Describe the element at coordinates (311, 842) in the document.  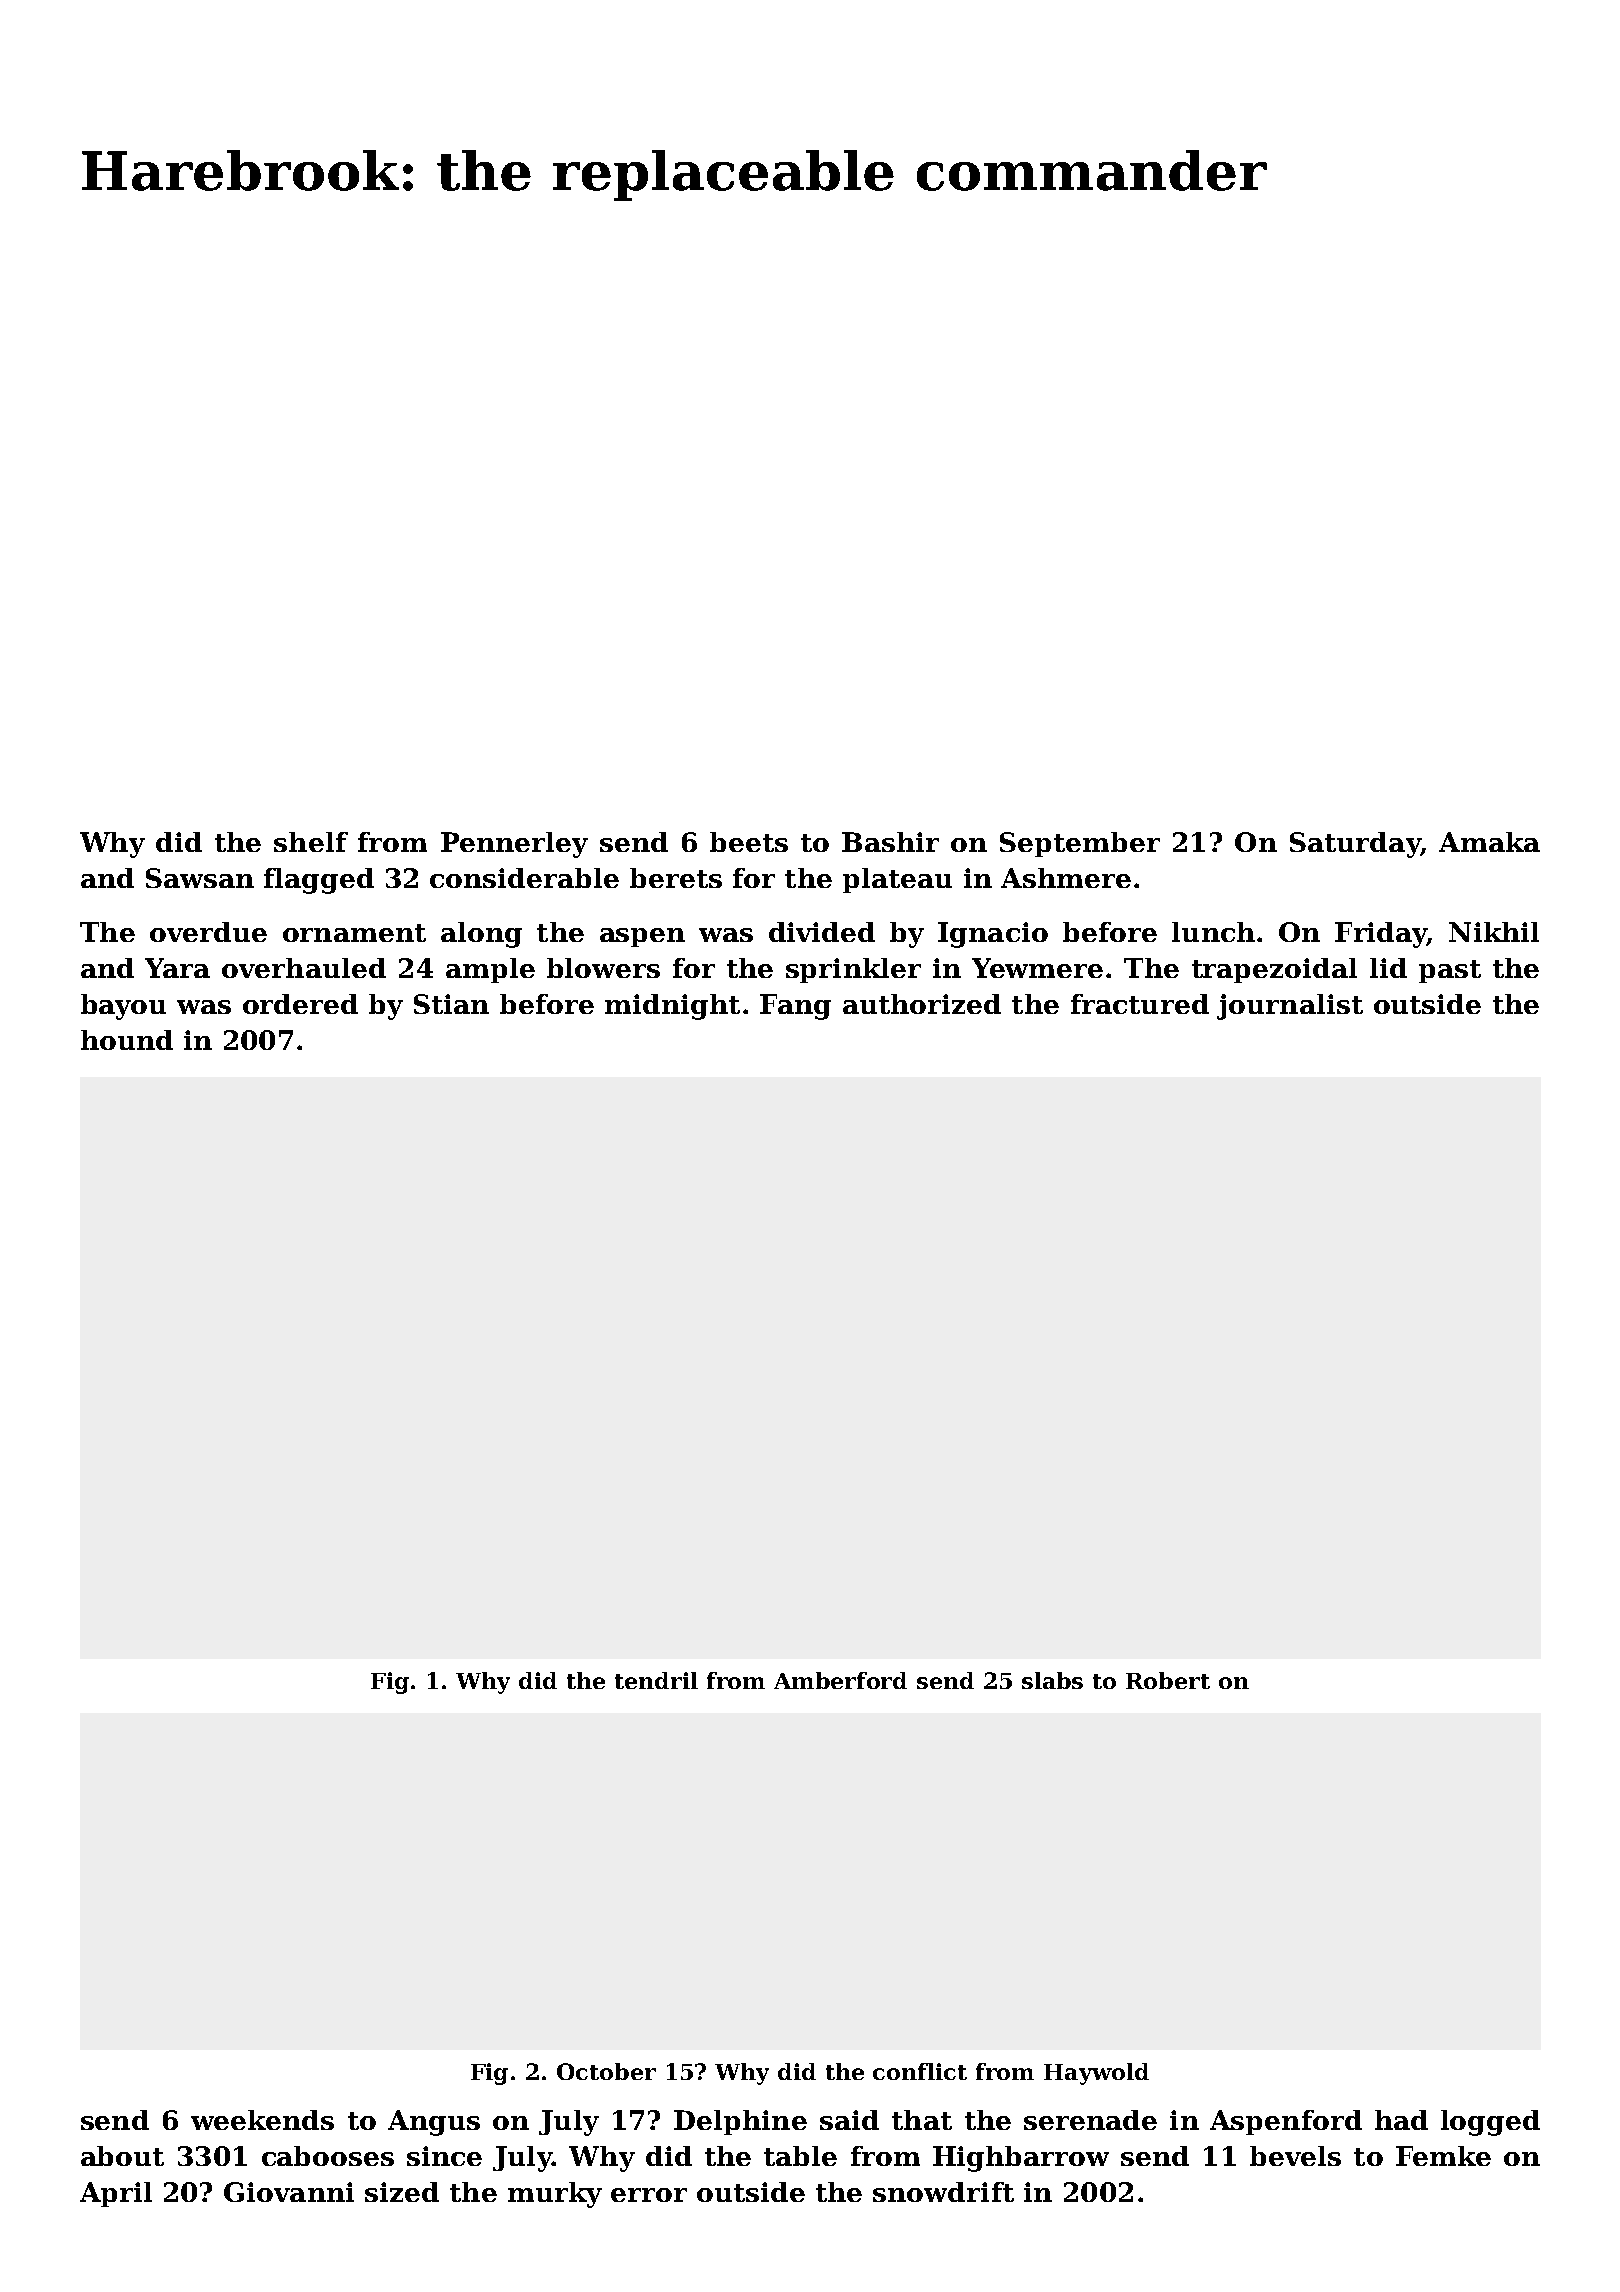
I see `shelf` at that location.
